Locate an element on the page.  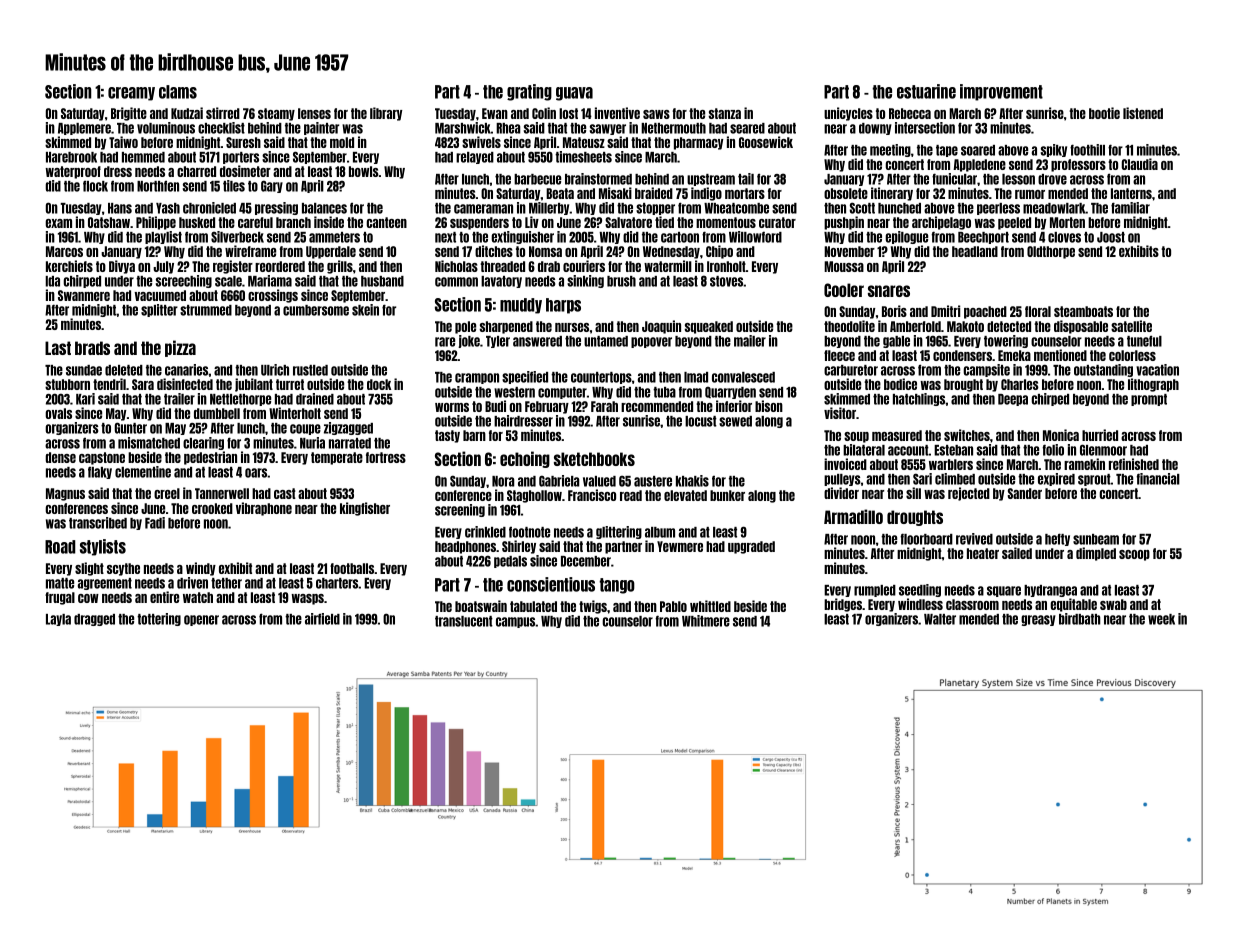
prompt is located at coordinates (1149, 400).
